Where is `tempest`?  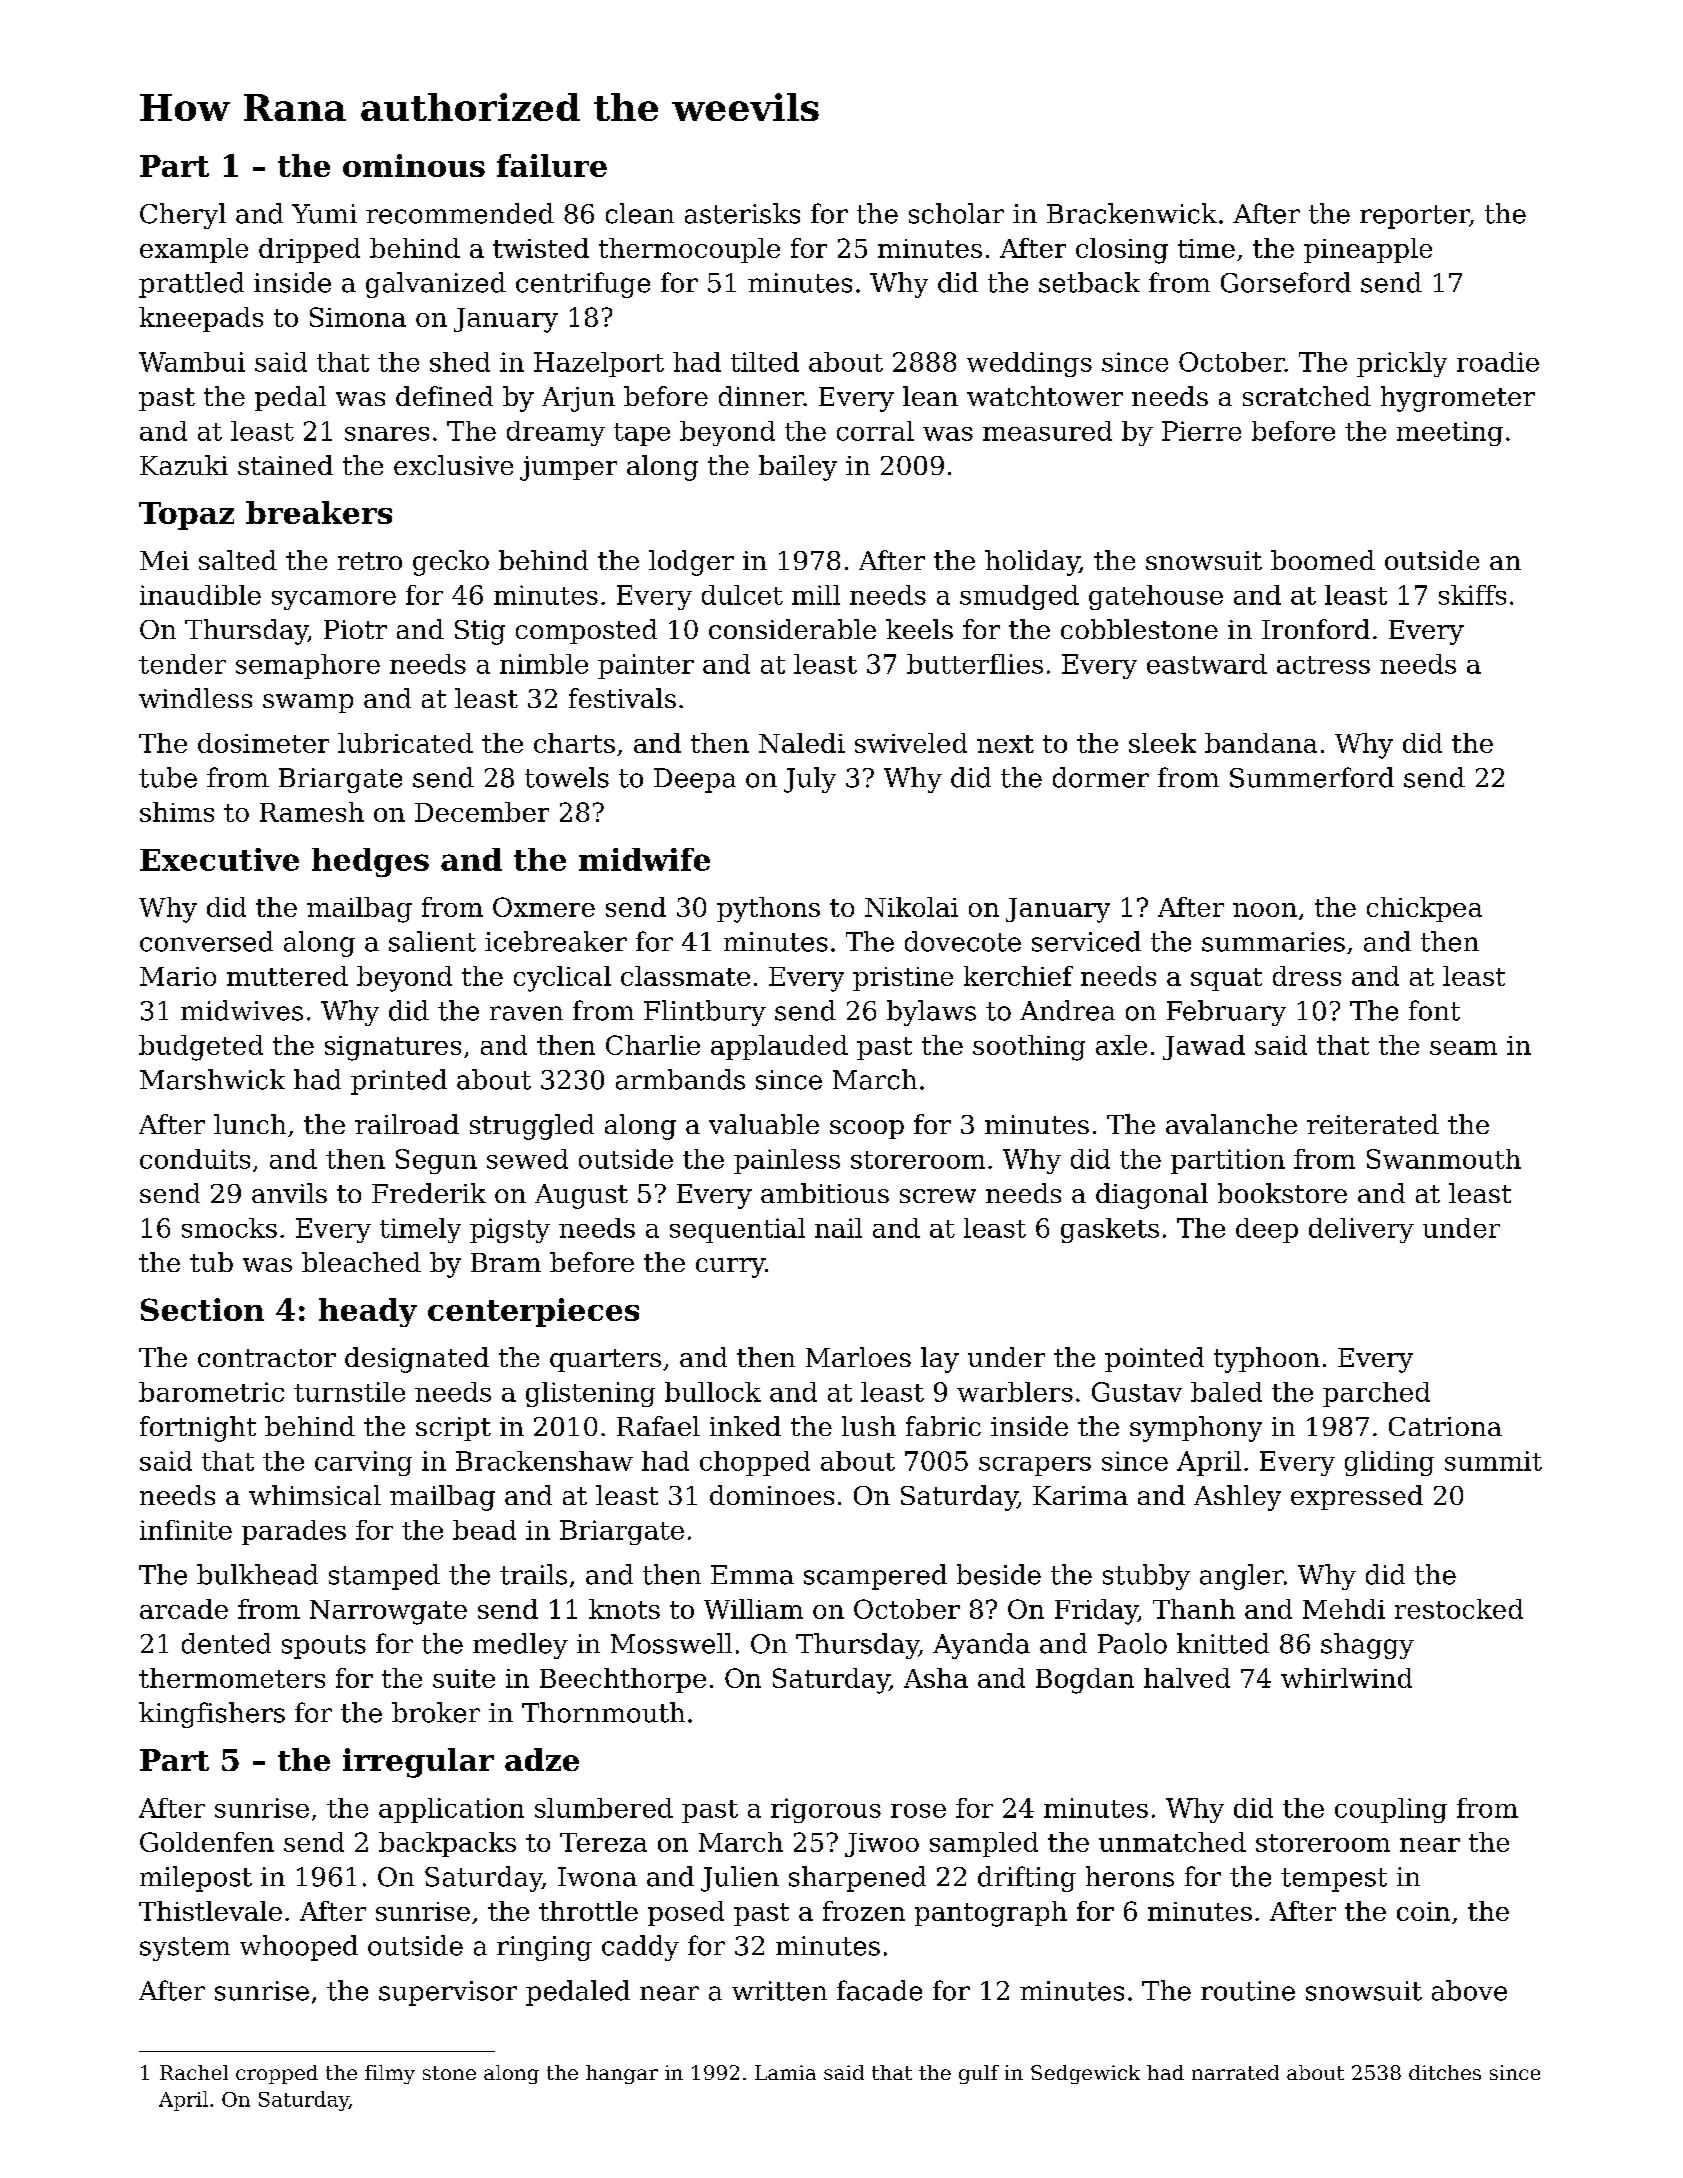 tempest is located at coordinates (1334, 1880).
